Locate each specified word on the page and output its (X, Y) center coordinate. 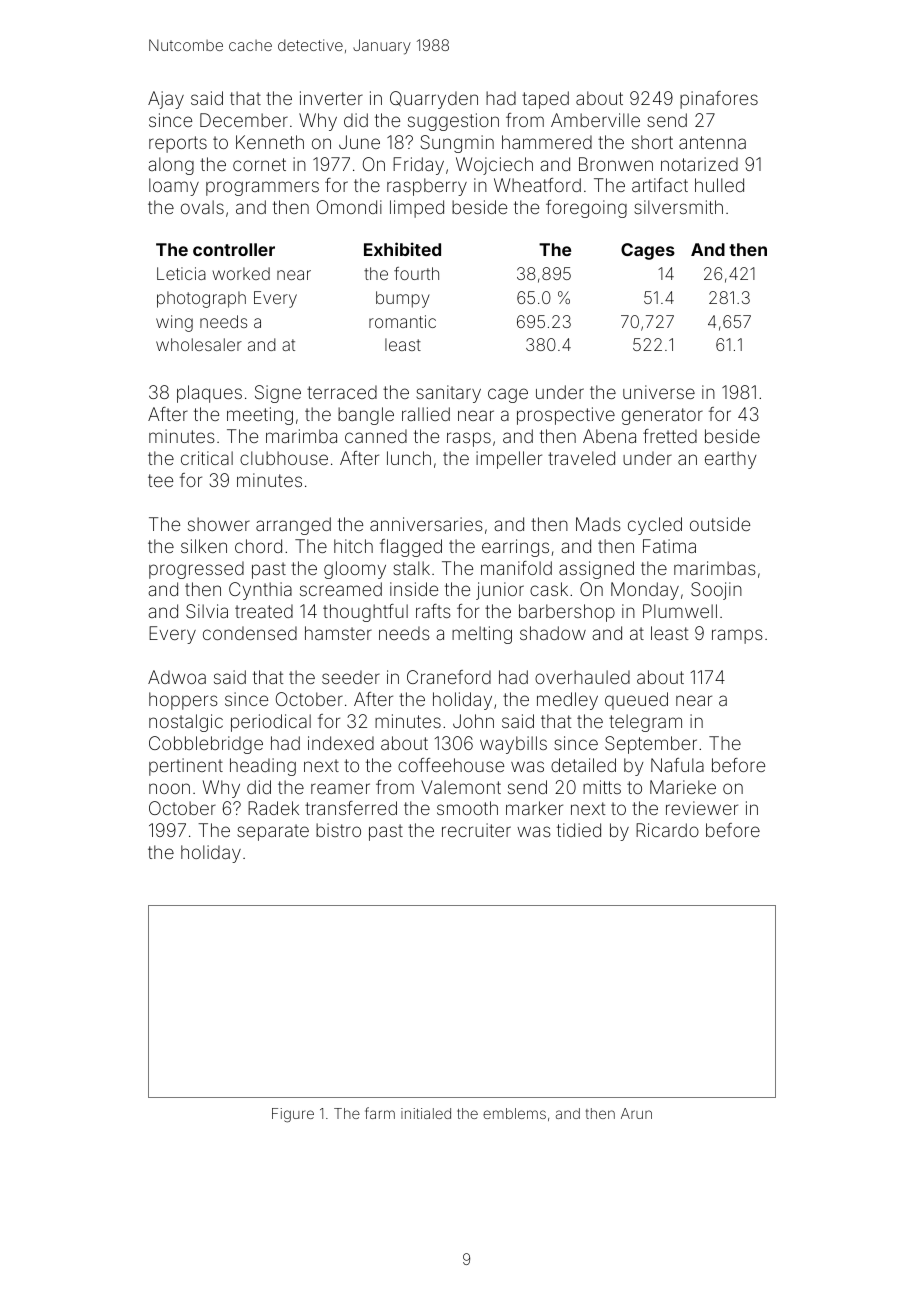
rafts (433, 611)
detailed (583, 765)
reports (178, 144)
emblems (514, 1113)
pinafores (719, 100)
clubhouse (284, 458)
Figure (293, 1115)
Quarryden (434, 100)
